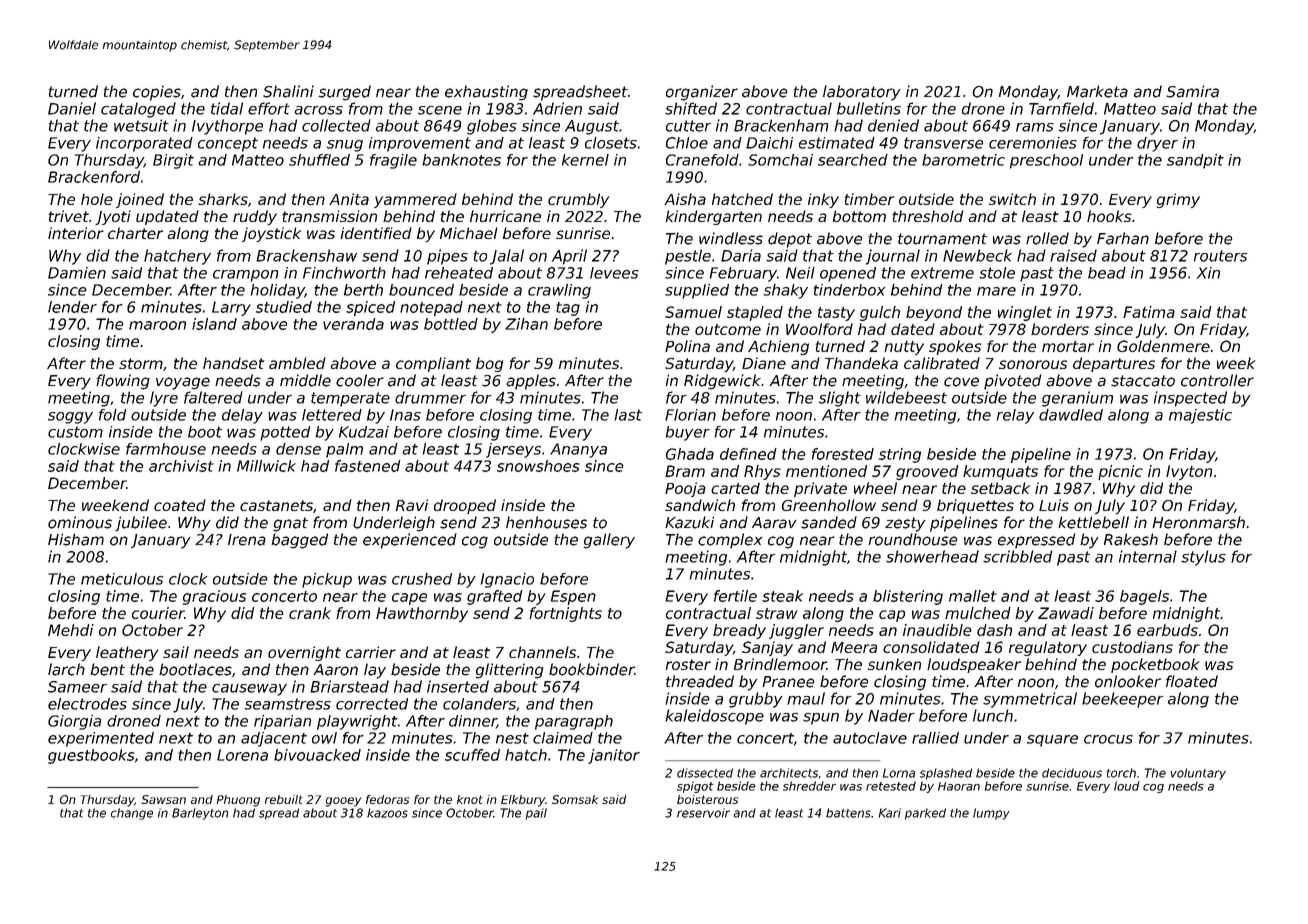 The height and width of the document is (924, 1308). Describe the element at coordinates (332, 415) in the document. I see `lettered` at that location.
